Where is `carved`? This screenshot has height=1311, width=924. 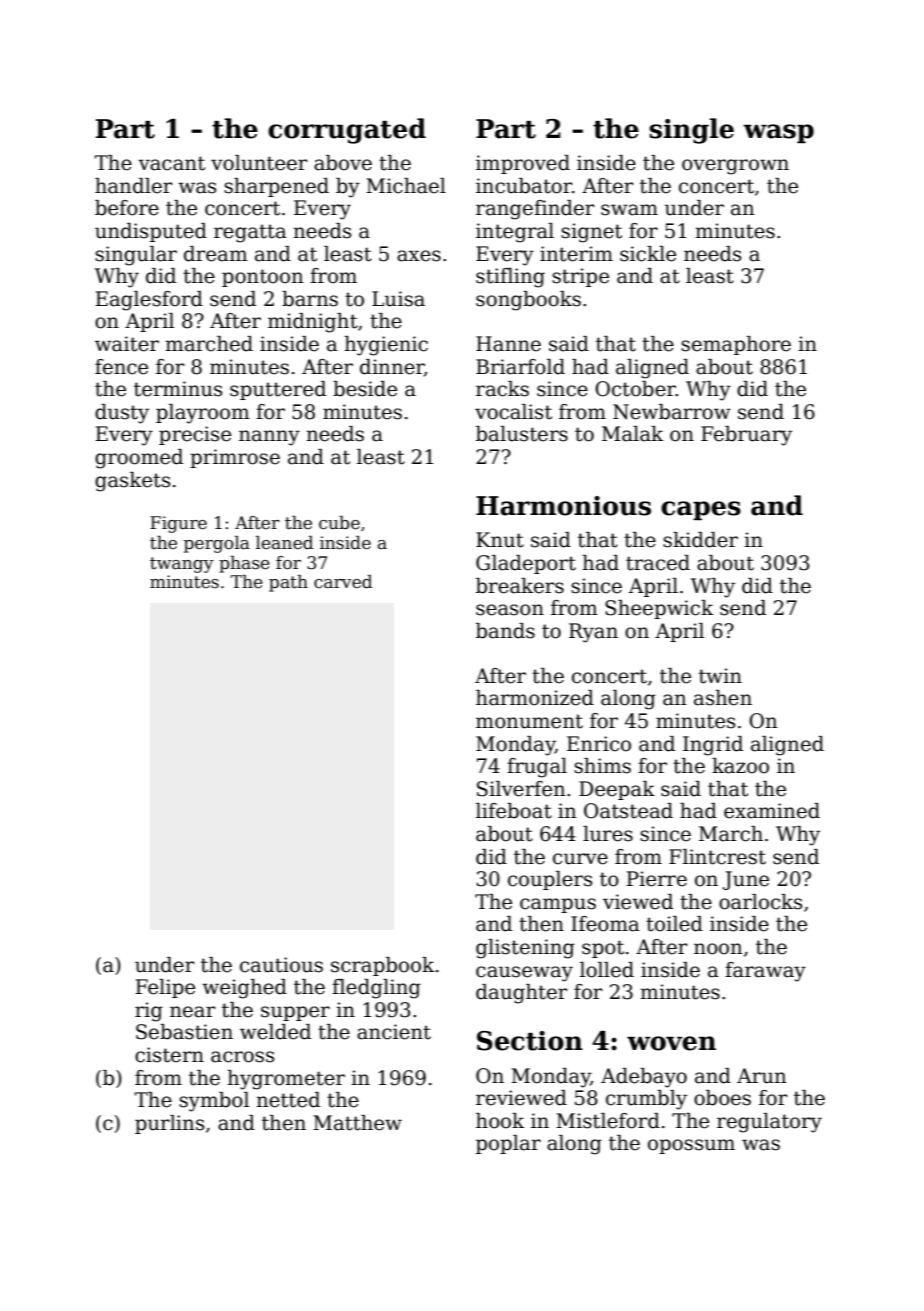
carved is located at coordinates (343, 582).
